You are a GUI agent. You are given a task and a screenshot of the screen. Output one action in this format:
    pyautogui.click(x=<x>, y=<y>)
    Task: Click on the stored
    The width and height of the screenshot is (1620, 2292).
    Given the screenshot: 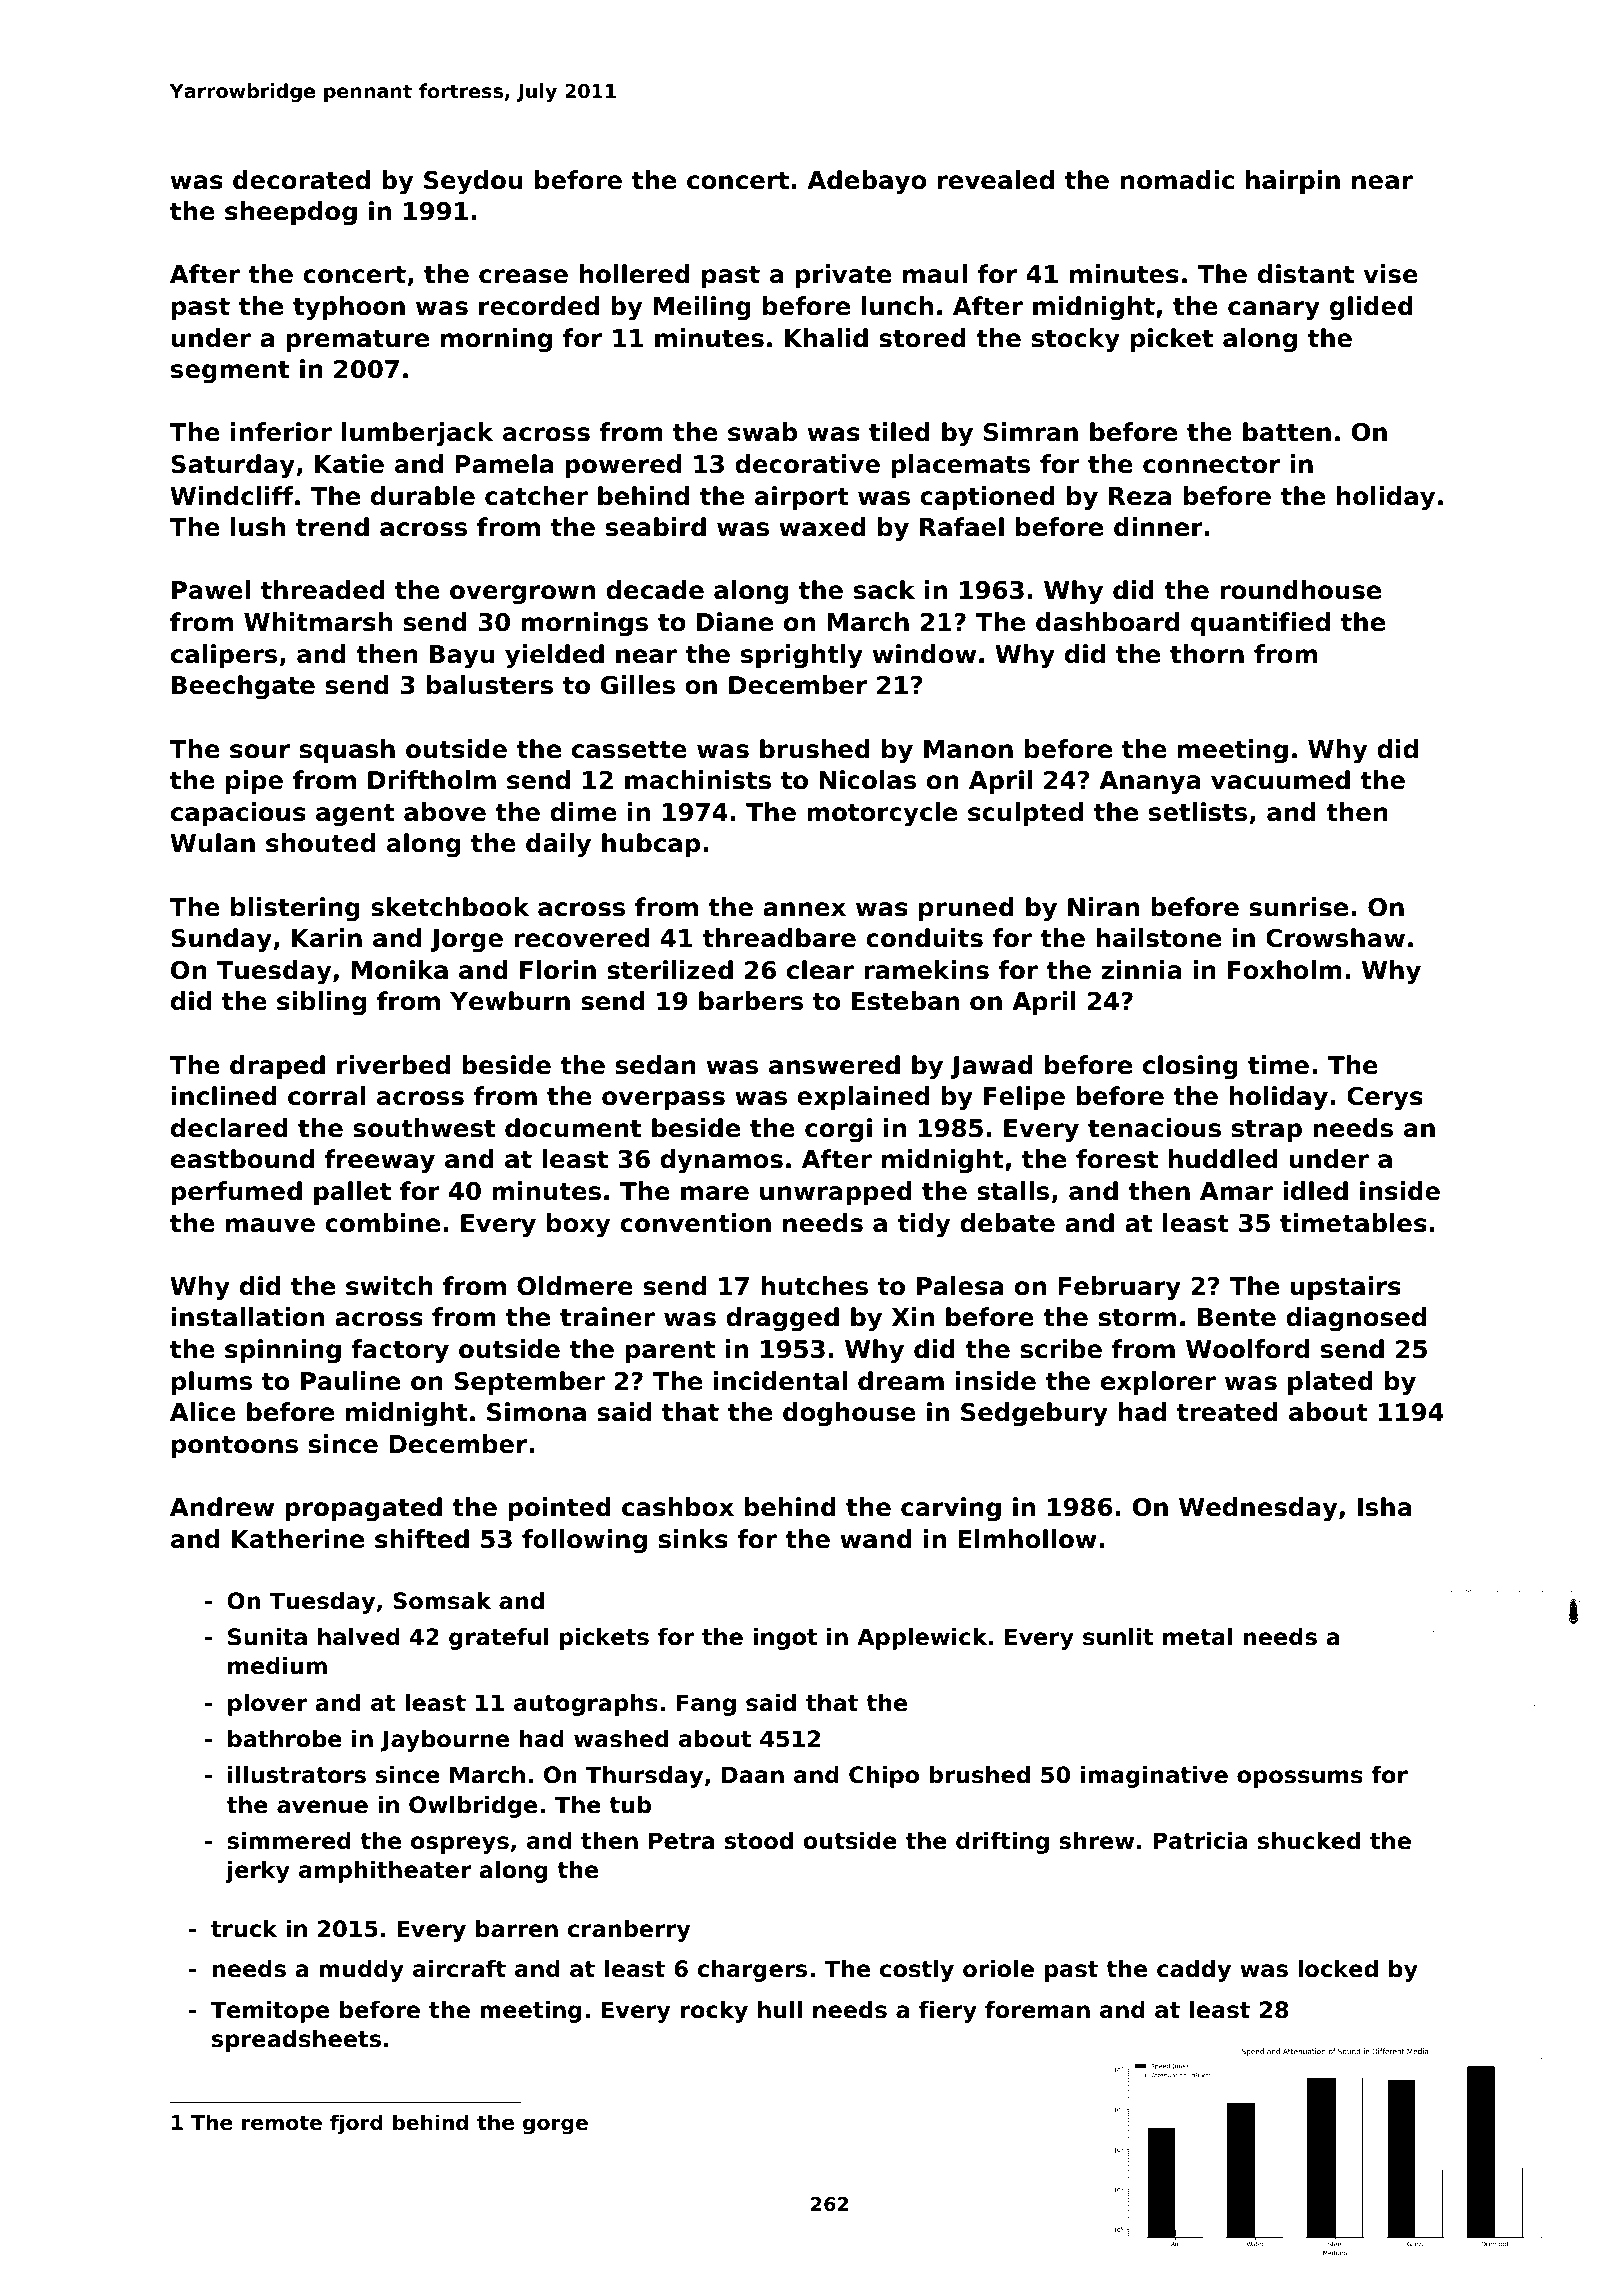 What is the action you would take?
    pyautogui.click(x=922, y=338)
